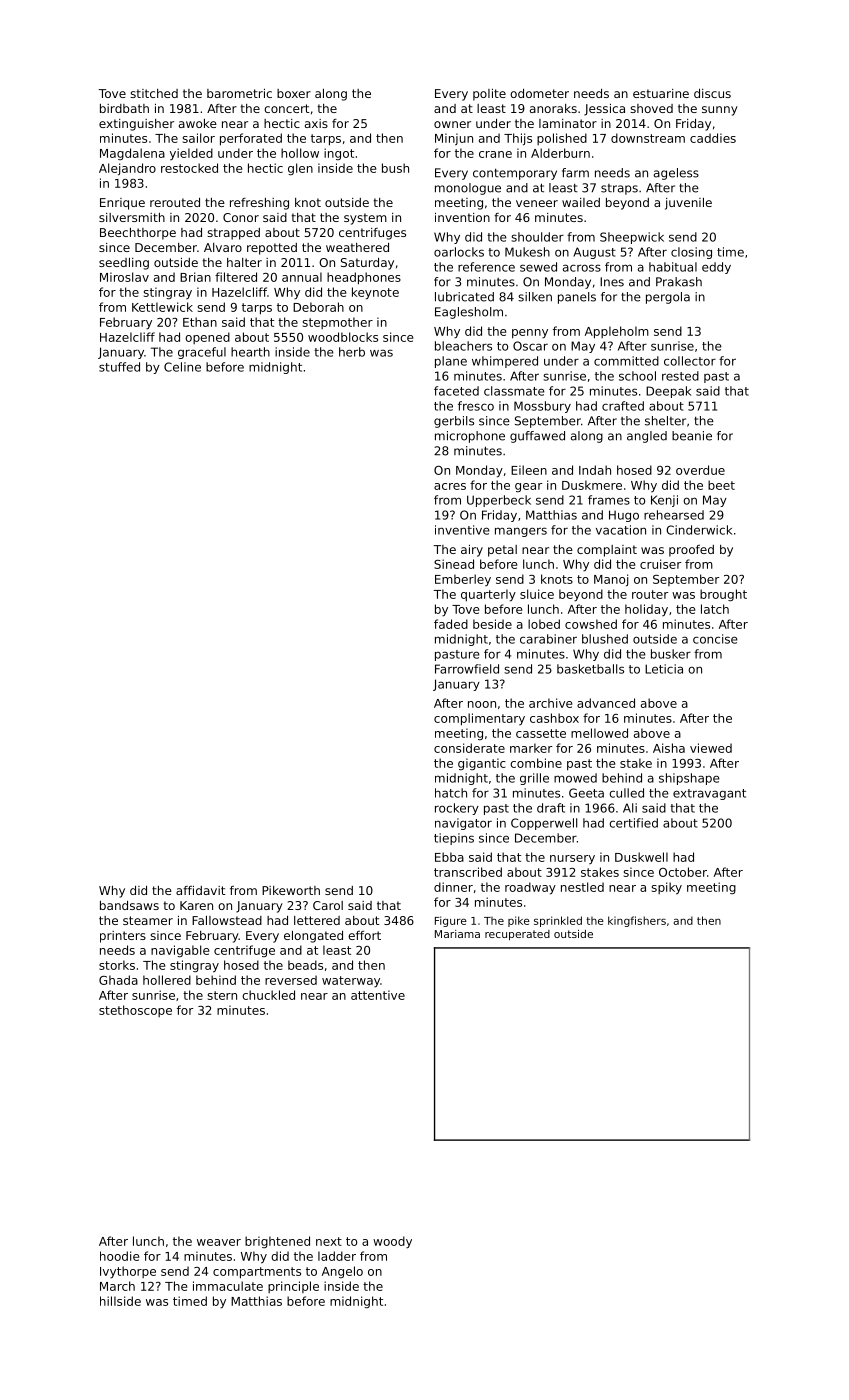 The height and width of the screenshot is (1400, 849). What do you see at coordinates (129, 905) in the screenshot?
I see `bandsaws` at bounding box center [129, 905].
